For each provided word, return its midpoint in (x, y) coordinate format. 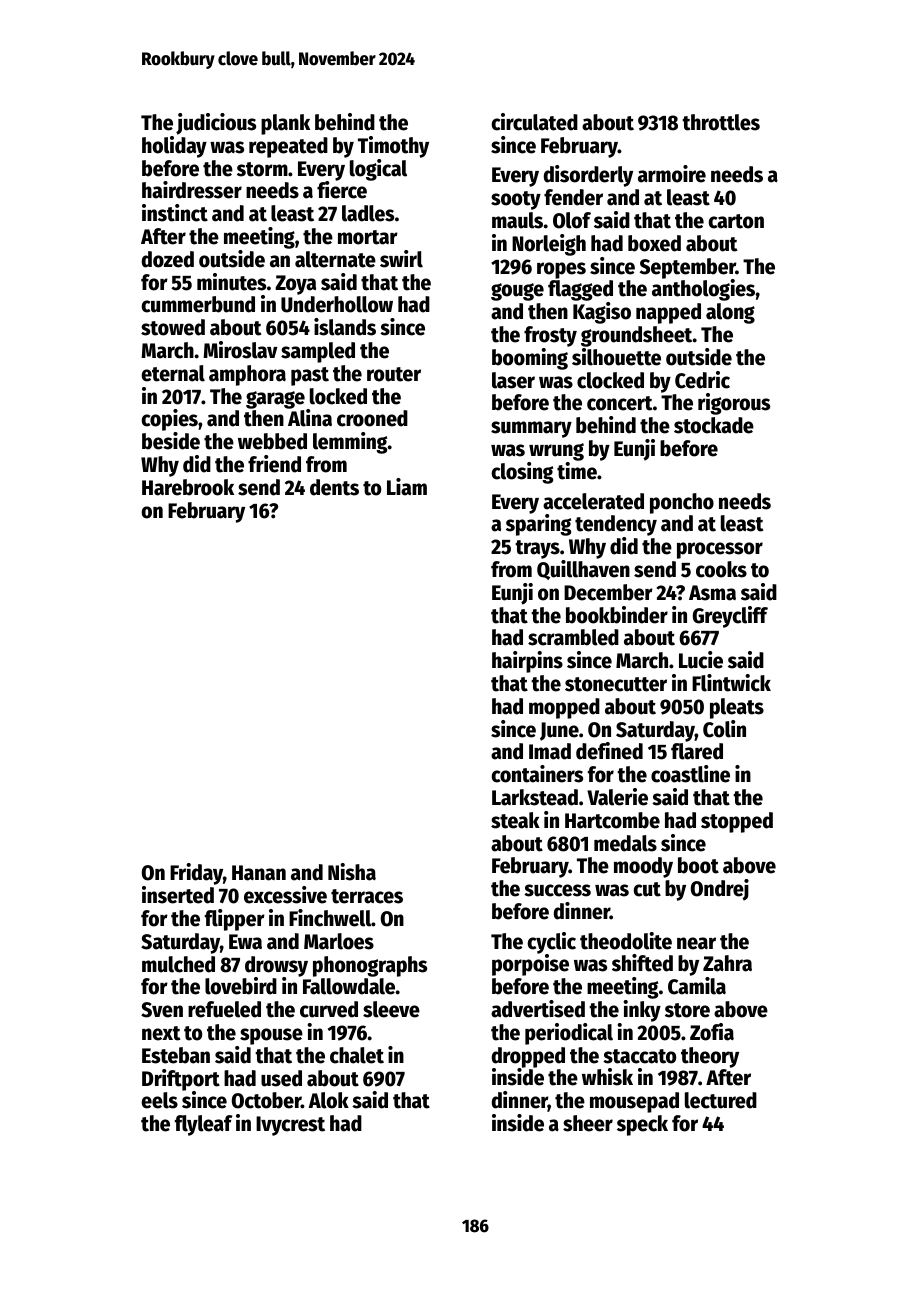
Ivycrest (290, 1126)
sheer (588, 1123)
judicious (216, 124)
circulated (534, 122)
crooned (372, 418)
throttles (721, 122)
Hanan (259, 873)
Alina (310, 418)
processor (720, 550)
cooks (721, 569)
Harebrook (188, 487)
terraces (367, 896)
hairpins (527, 662)
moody (643, 867)
